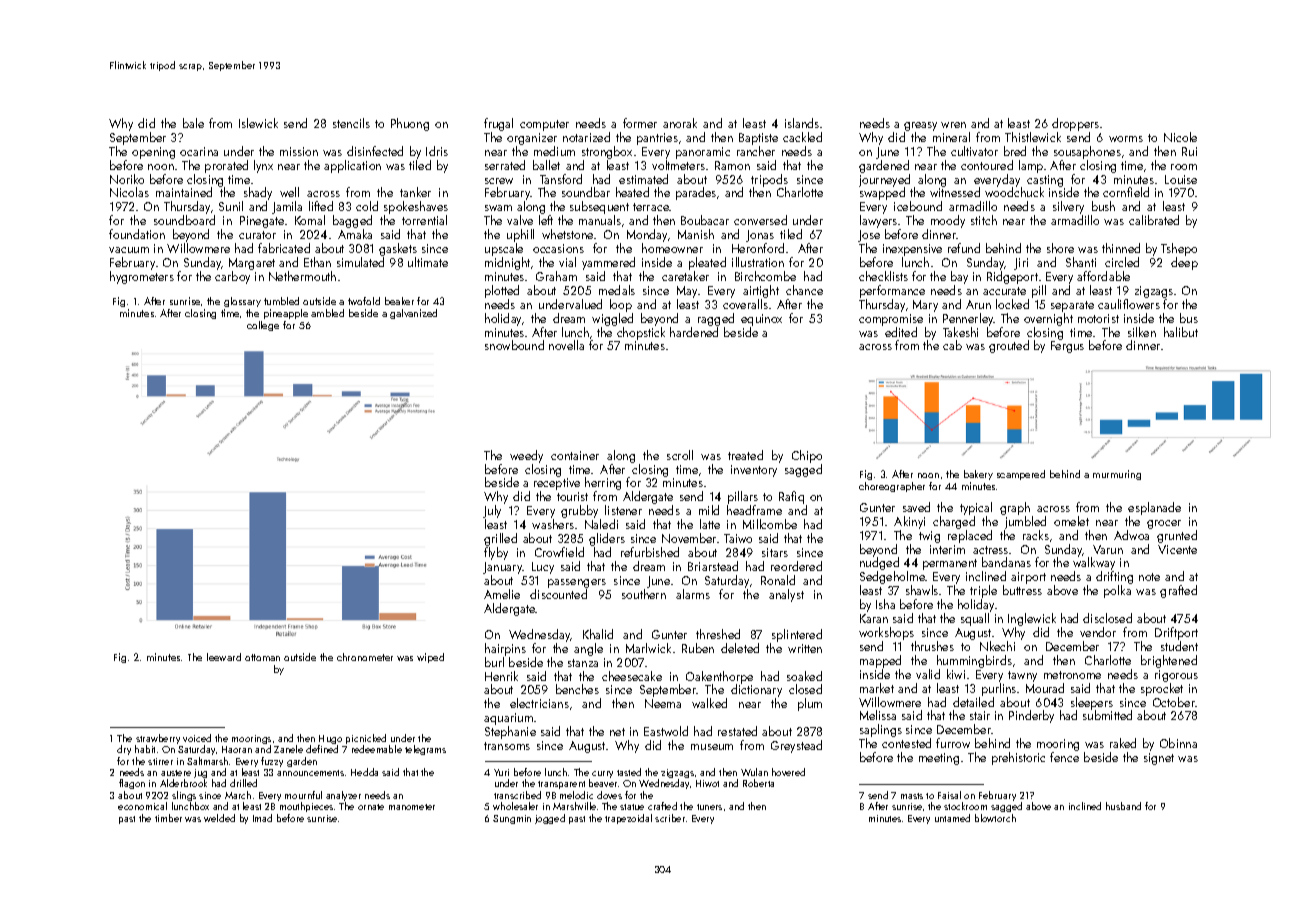 This screenshot has height=924, width=1308. Describe the element at coordinates (224, 657) in the screenshot. I see `leeward` at that location.
